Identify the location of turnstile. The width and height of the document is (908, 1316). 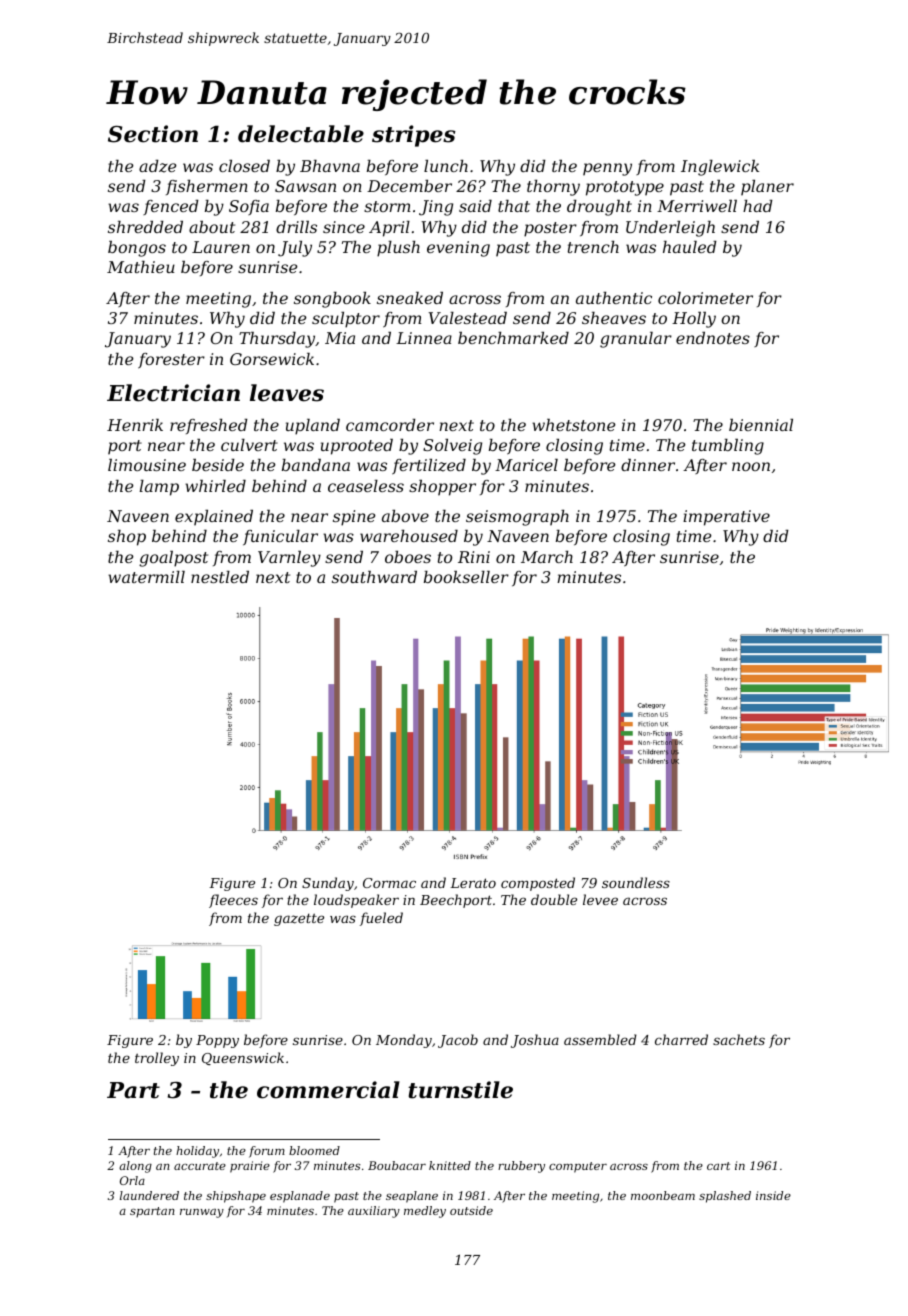
(460, 1090).
